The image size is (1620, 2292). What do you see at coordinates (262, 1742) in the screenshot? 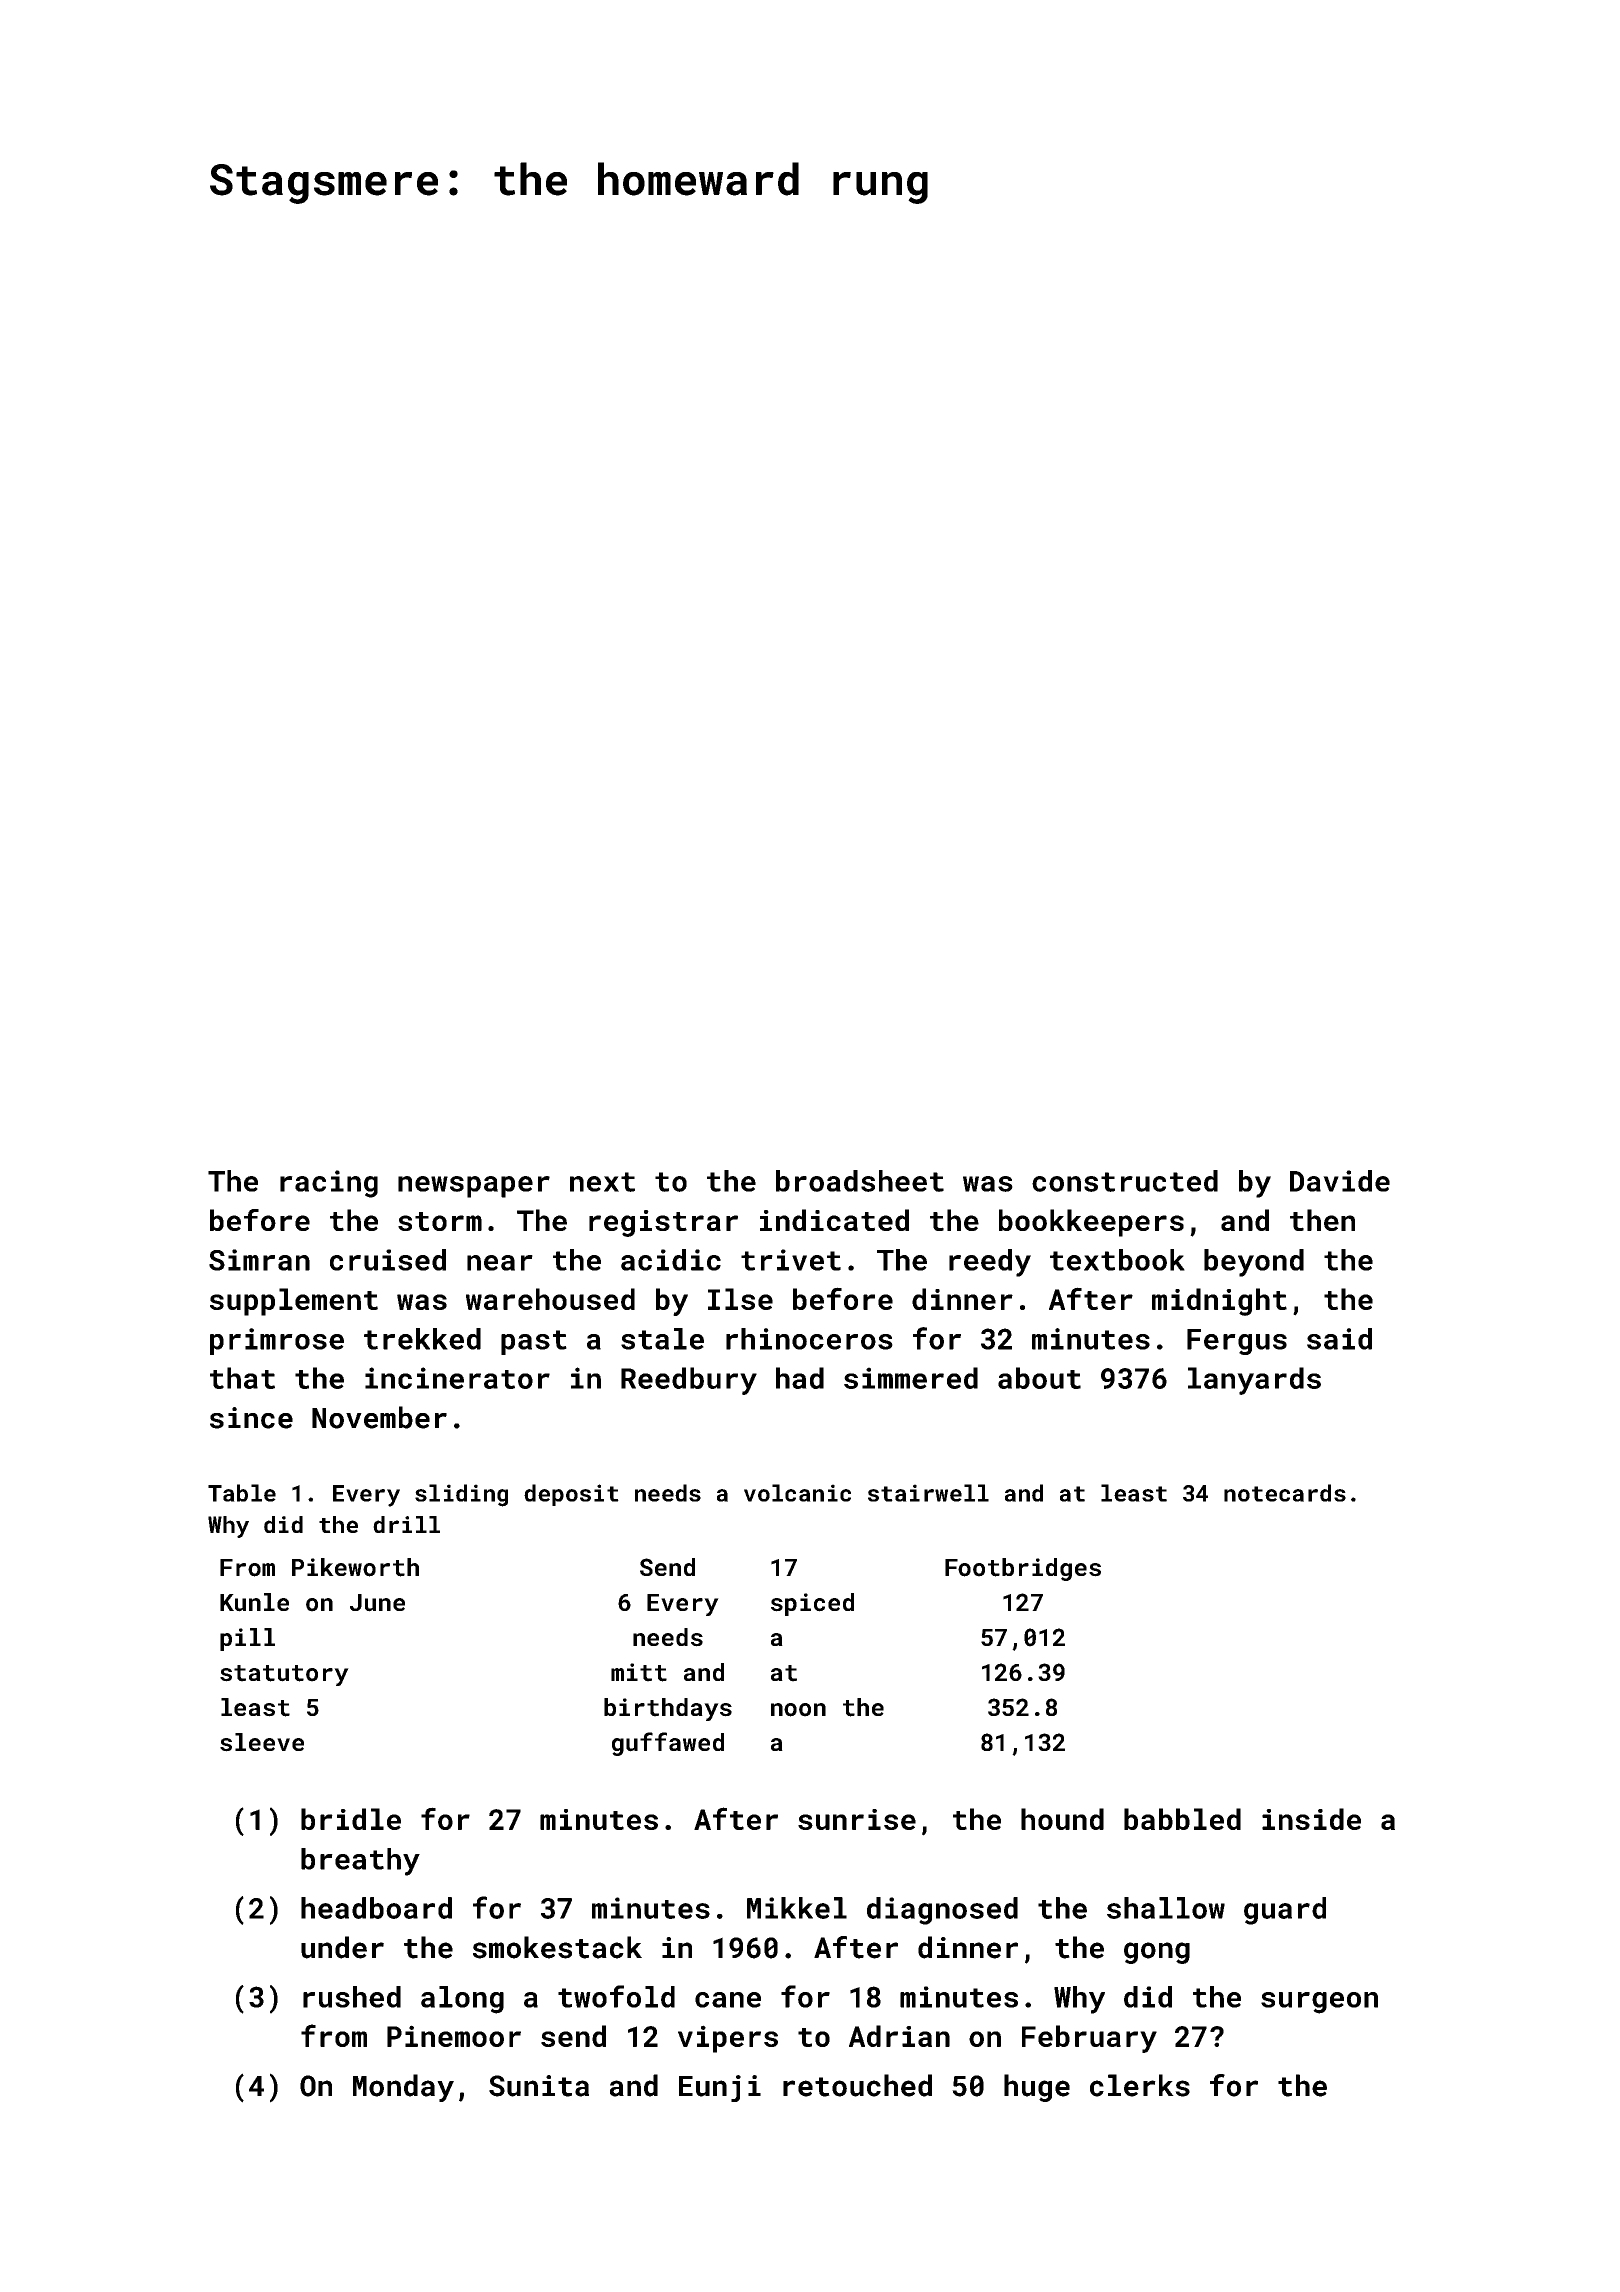
I see `sleeve` at bounding box center [262, 1742].
